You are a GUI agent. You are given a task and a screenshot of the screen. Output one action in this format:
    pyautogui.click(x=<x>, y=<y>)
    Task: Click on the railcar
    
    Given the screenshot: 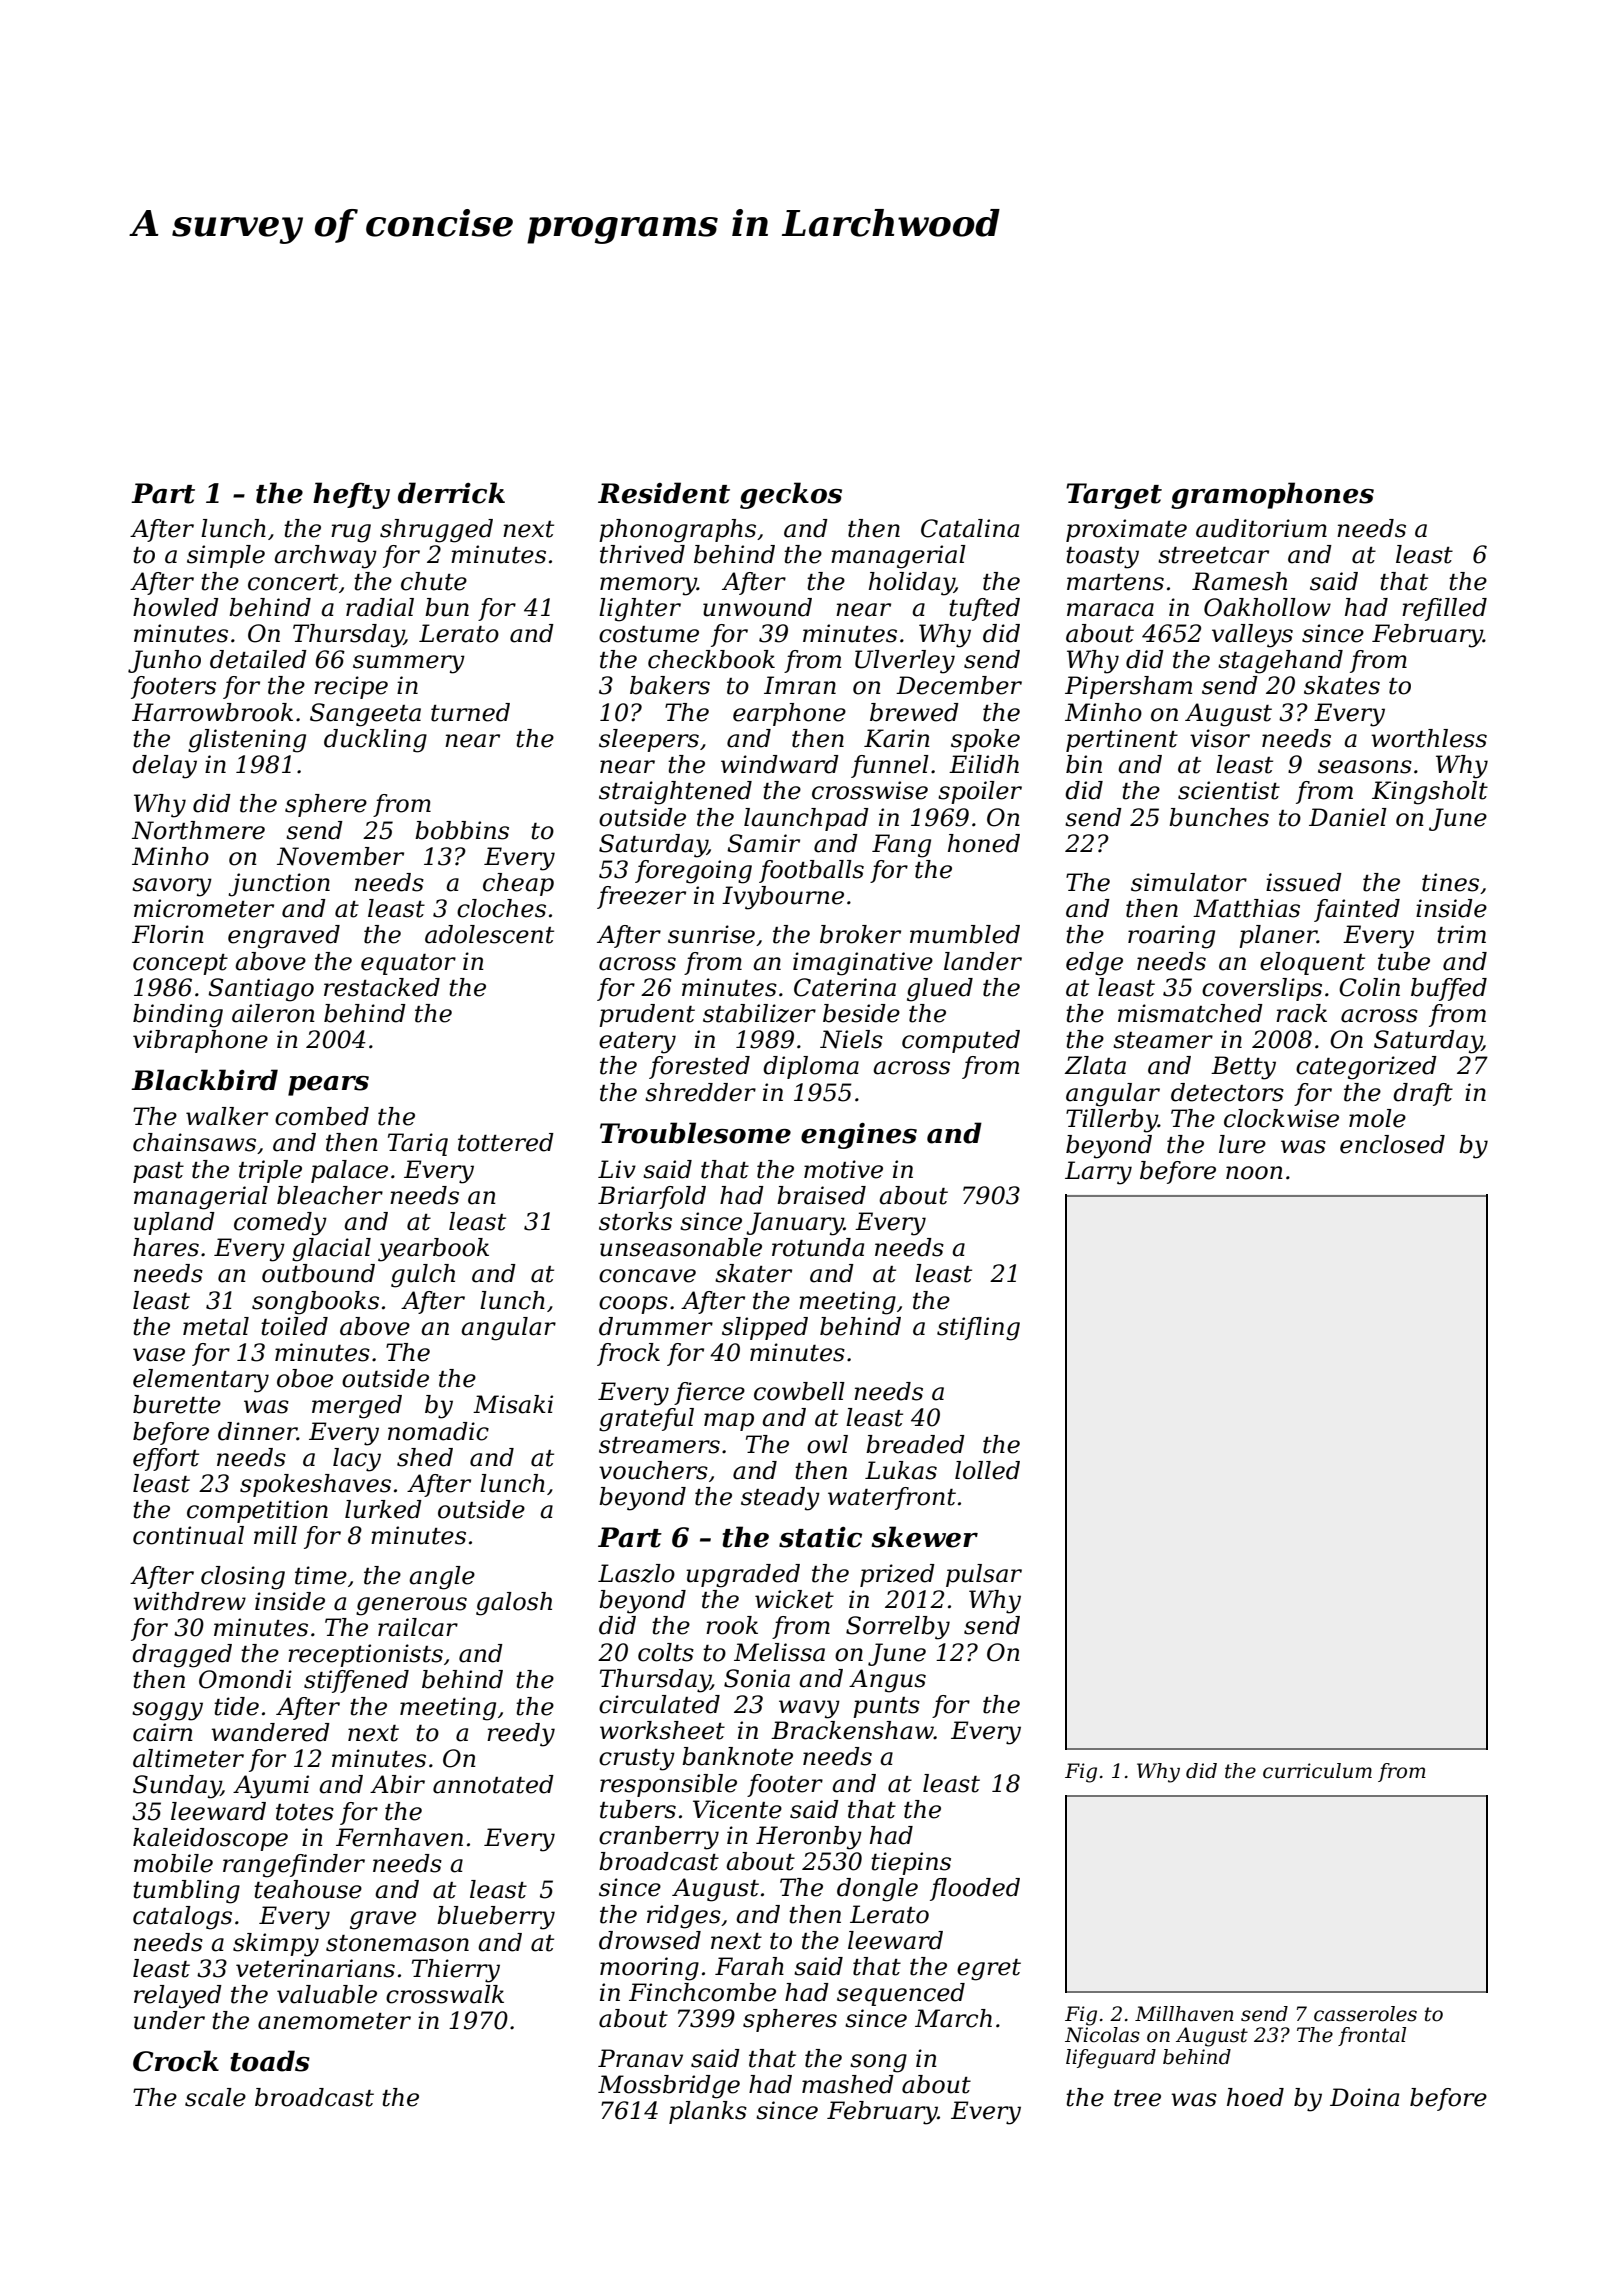 What is the action you would take?
    pyautogui.click(x=418, y=1627)
